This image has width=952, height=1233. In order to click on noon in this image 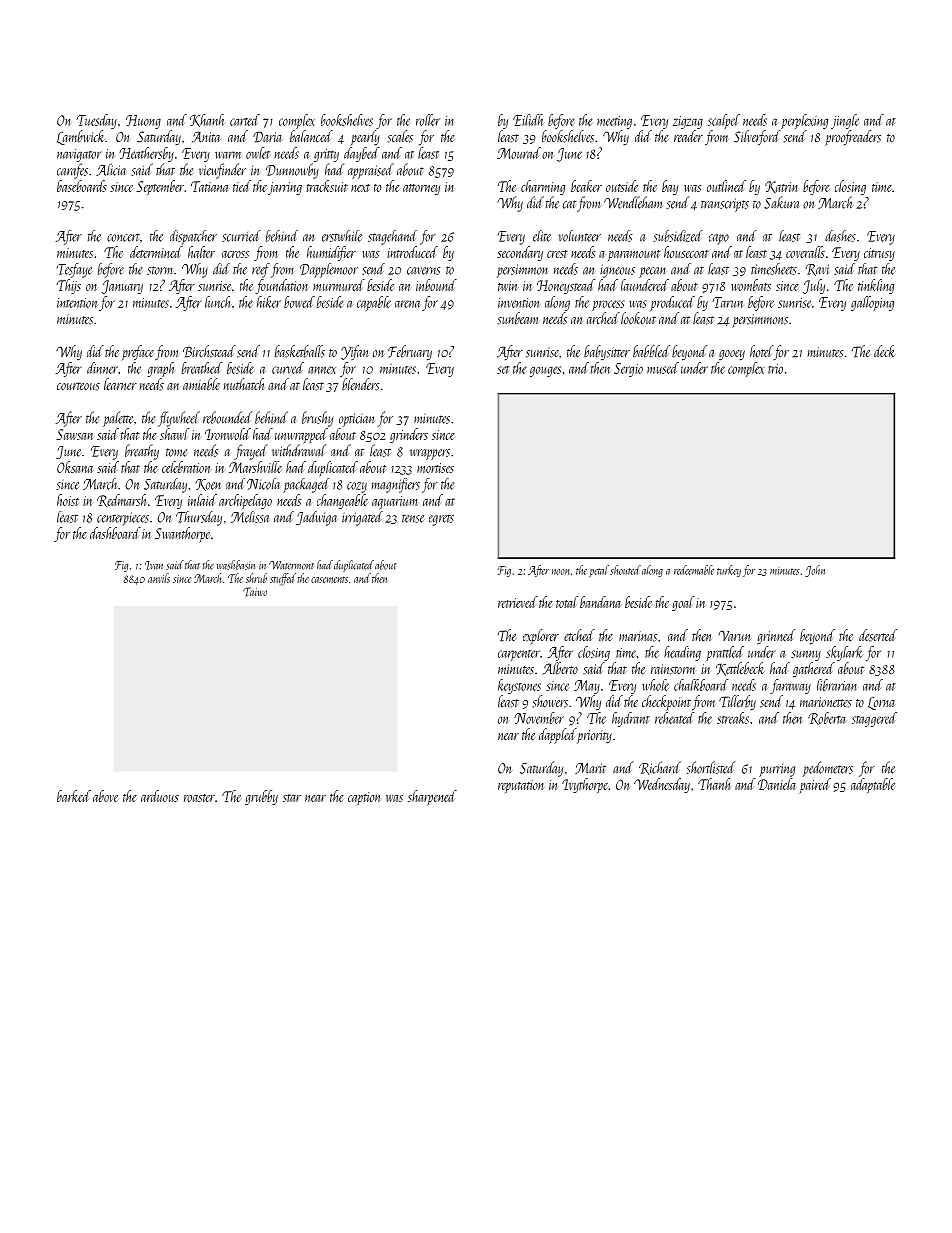, I will do `click(560, 572)`.
